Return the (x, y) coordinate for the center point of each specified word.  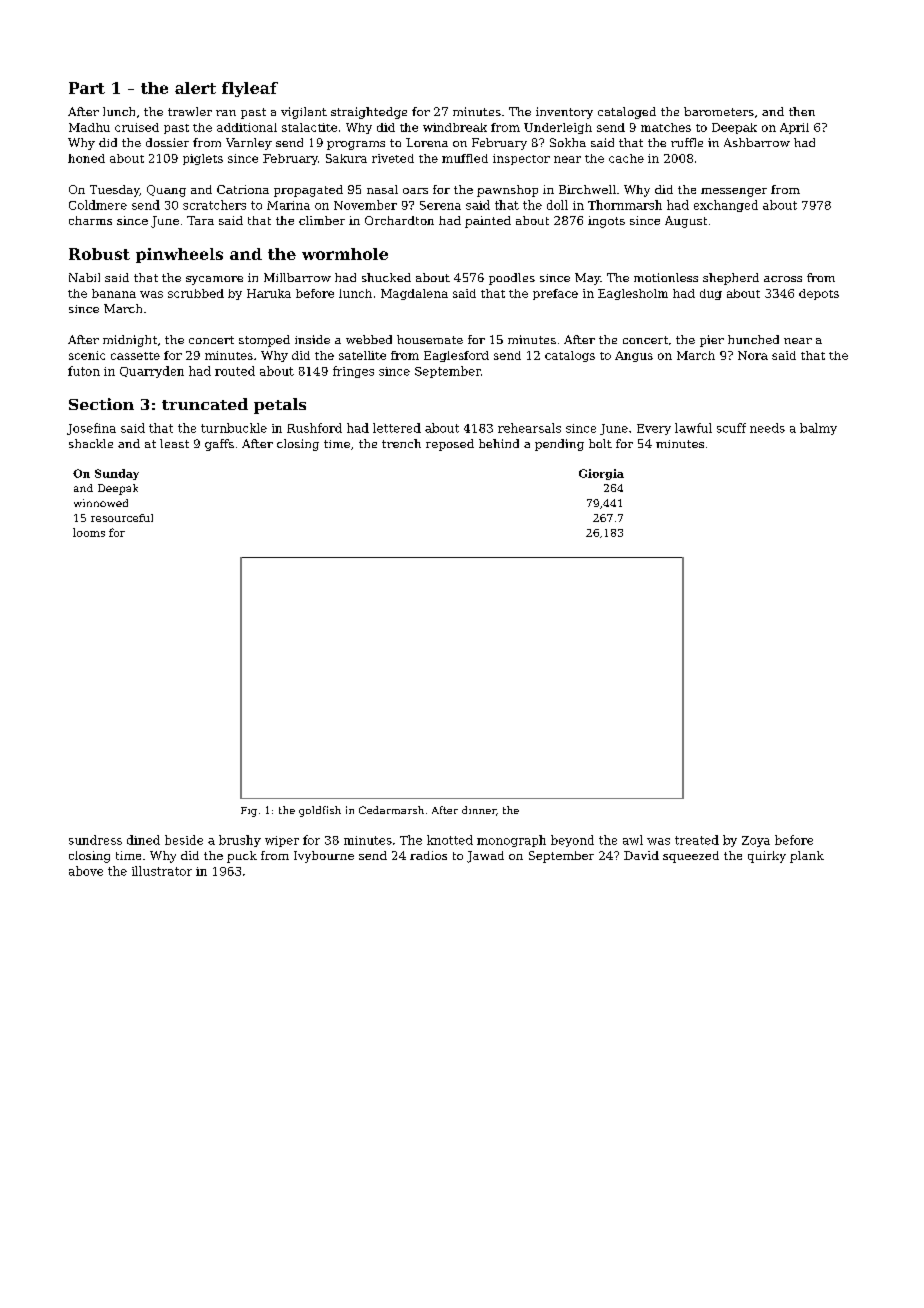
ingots (606, 222)
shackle (91, 443)
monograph (511, 841)
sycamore (214, 280)
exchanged (726, 206)
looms (89, 532)
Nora (753, 355)
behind (499, 443)
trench (401, 443)
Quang (166, 191)
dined (143, 840)
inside (312, 339)
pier (712, 341)
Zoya (756, 841)
